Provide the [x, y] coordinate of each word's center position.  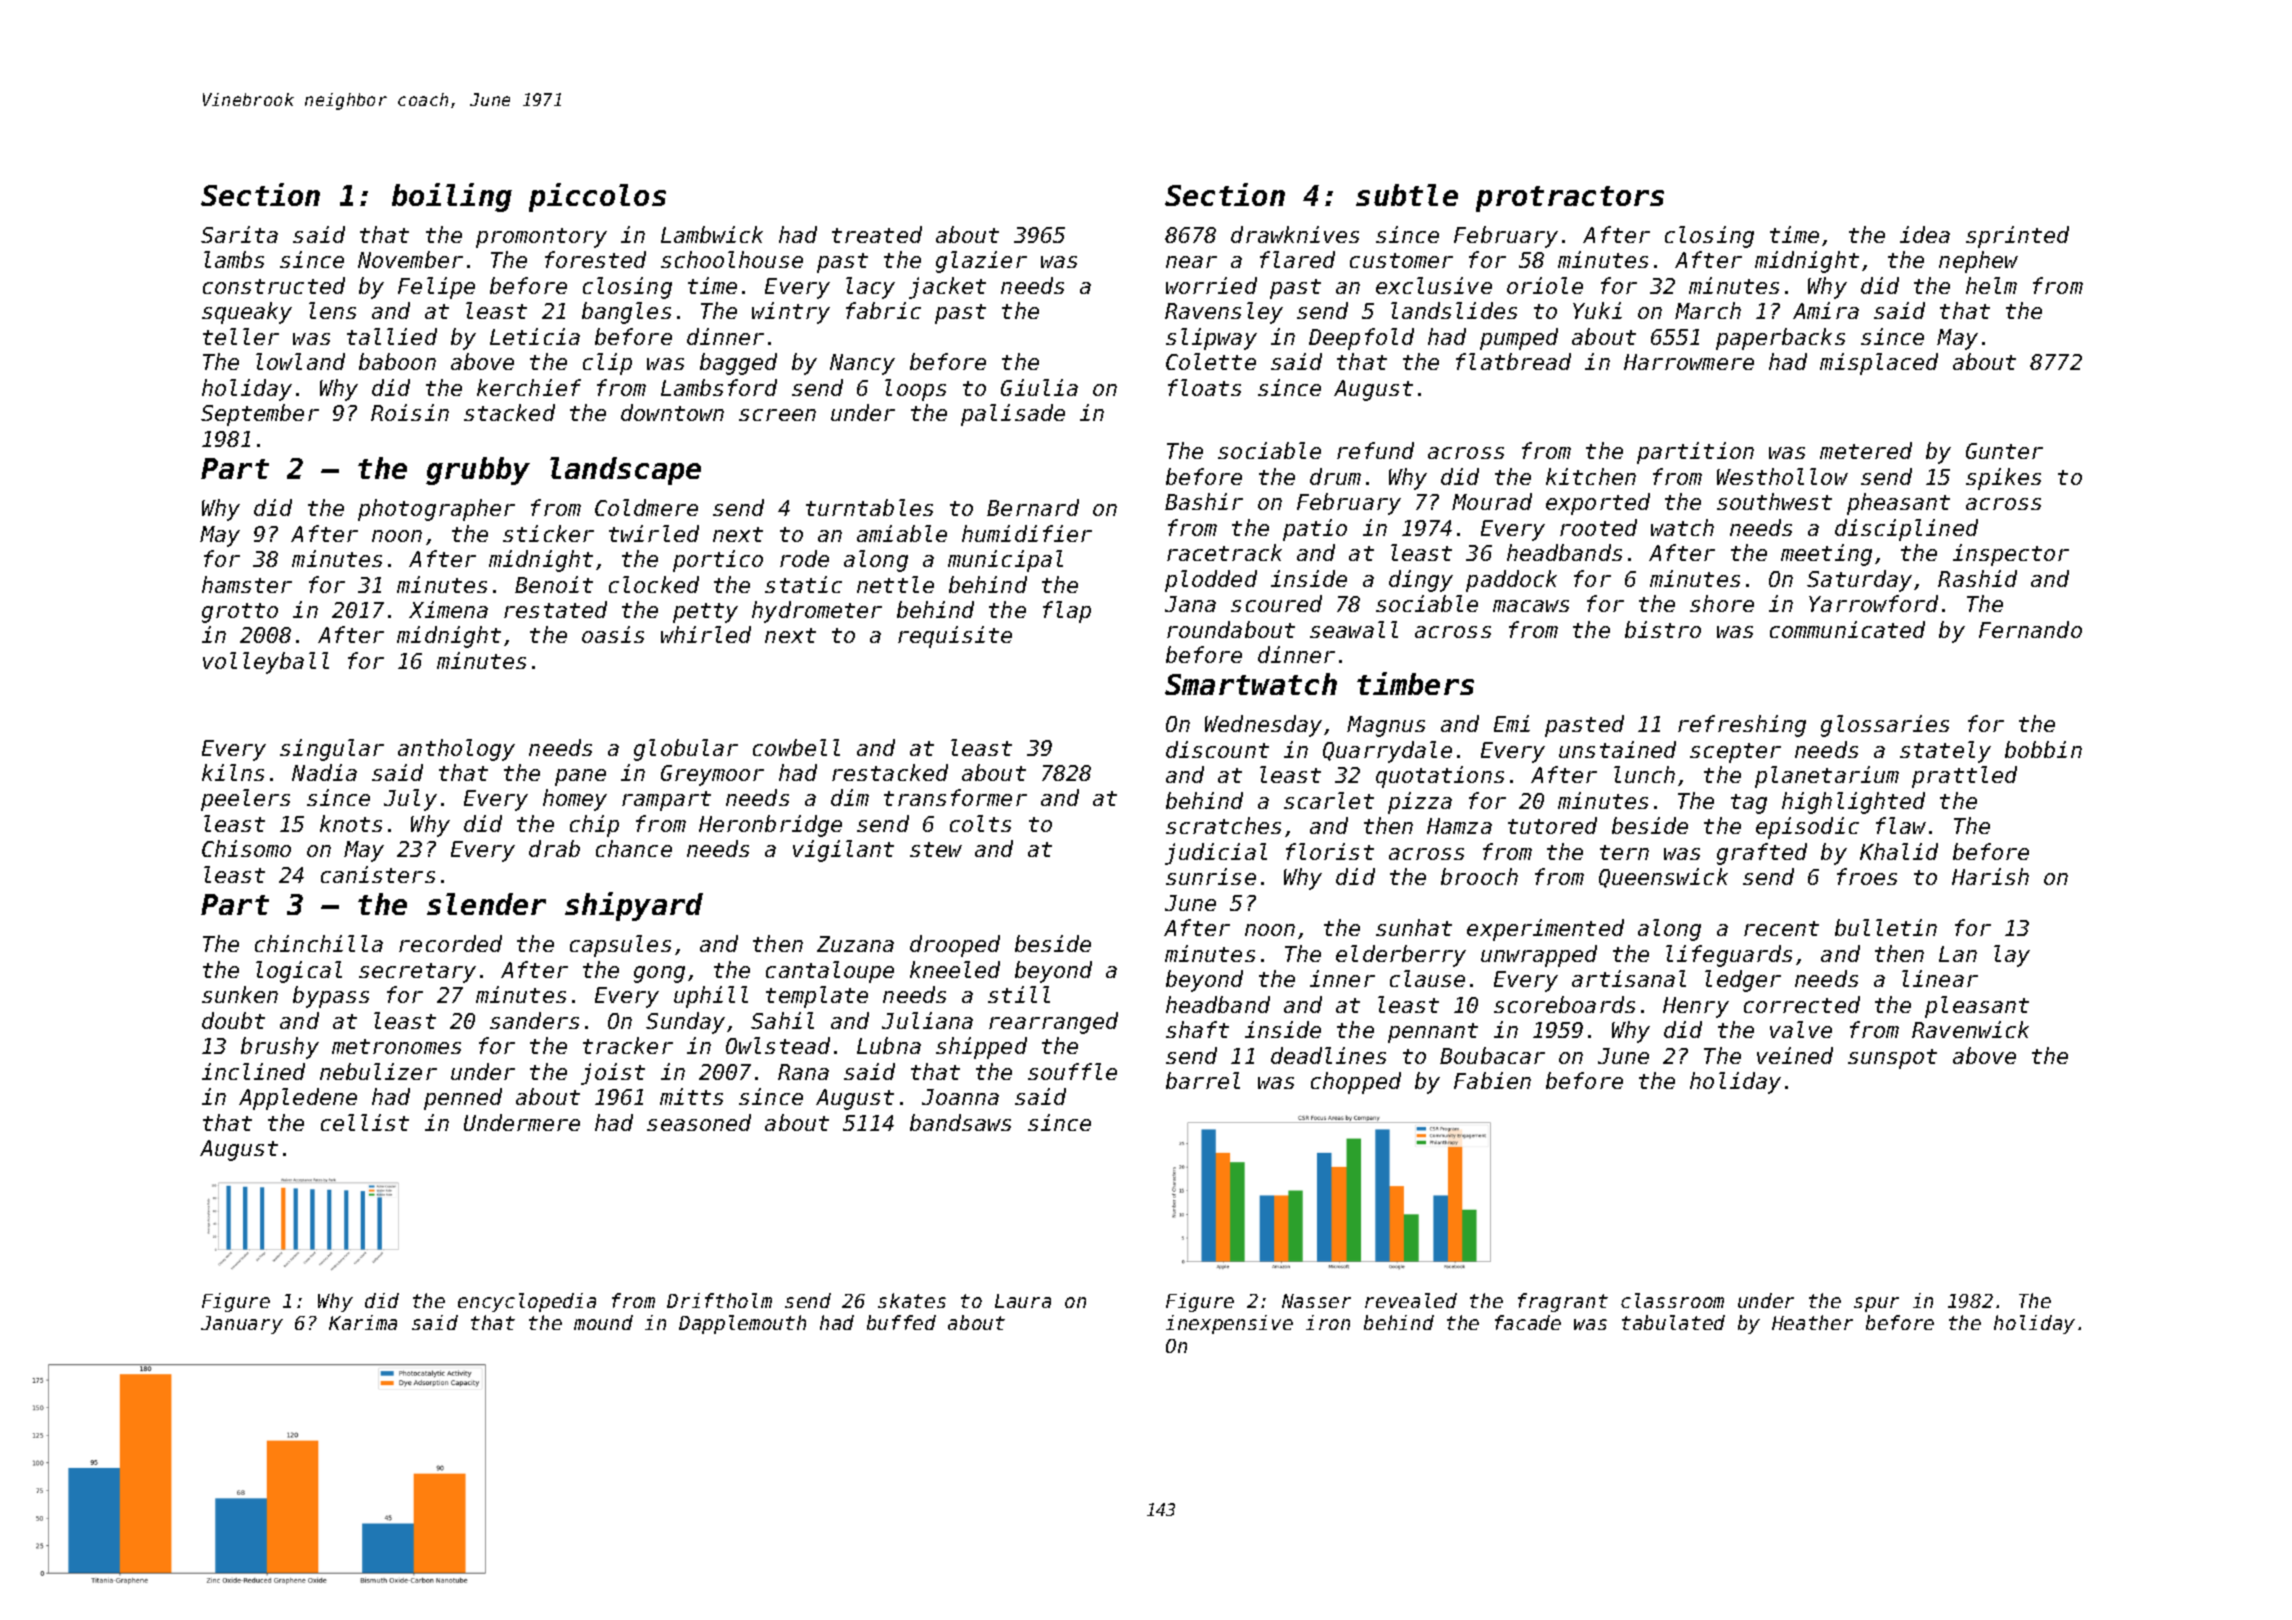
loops [915, 390]
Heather [1812, 1322]
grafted [1762, 854]
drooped [955, 946]
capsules [620, 946]
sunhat [1414, 927]
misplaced [1879, 364]
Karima [363, 1322]
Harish [1990, 876]
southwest [1774, 501]
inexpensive [1229, 1324]
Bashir [1204, 501]
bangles [626, 313]
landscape [625, 471]
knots [351, 823]
